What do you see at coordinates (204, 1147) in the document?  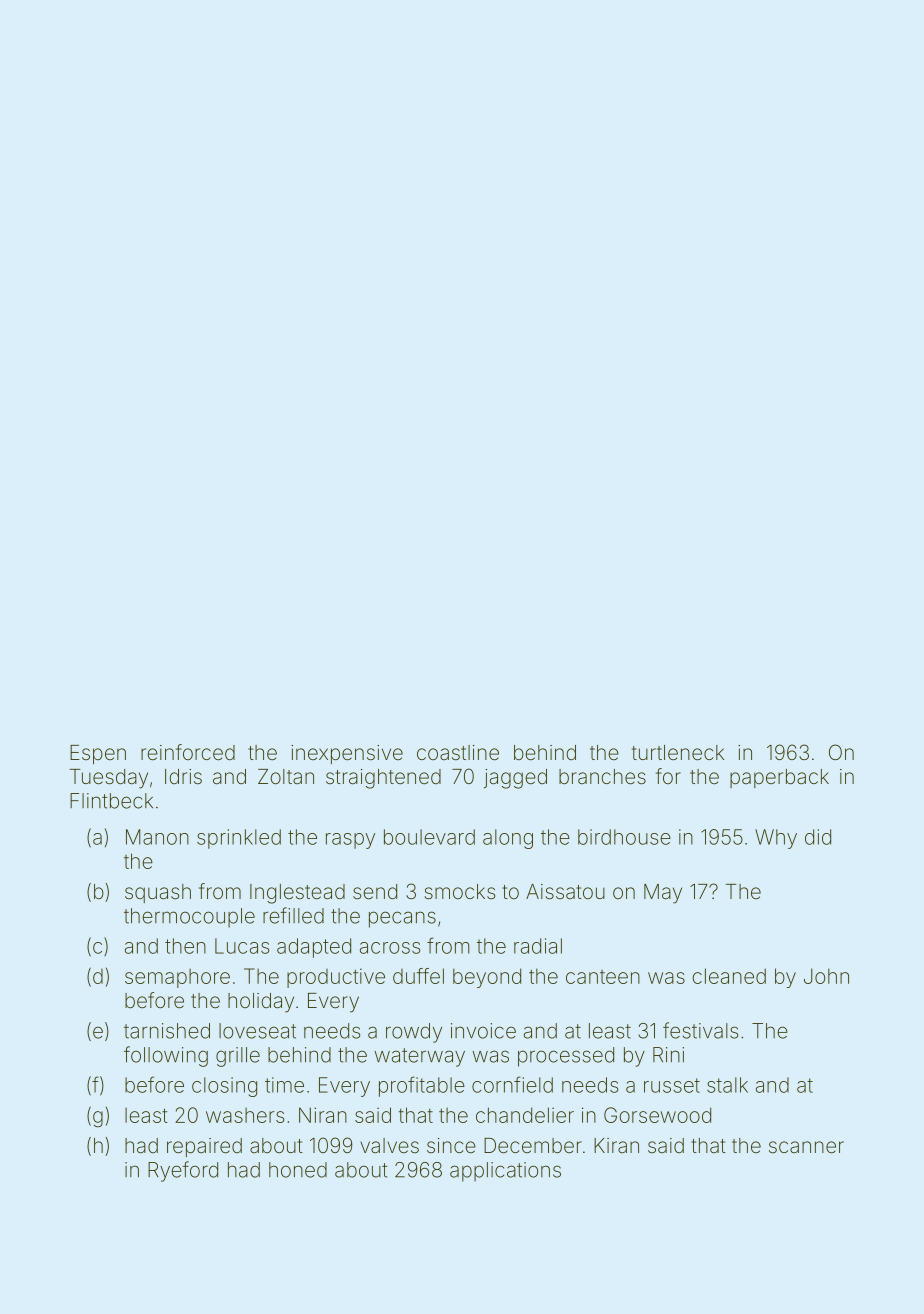 I see `repaired` at bounding box center [204, 1147].
